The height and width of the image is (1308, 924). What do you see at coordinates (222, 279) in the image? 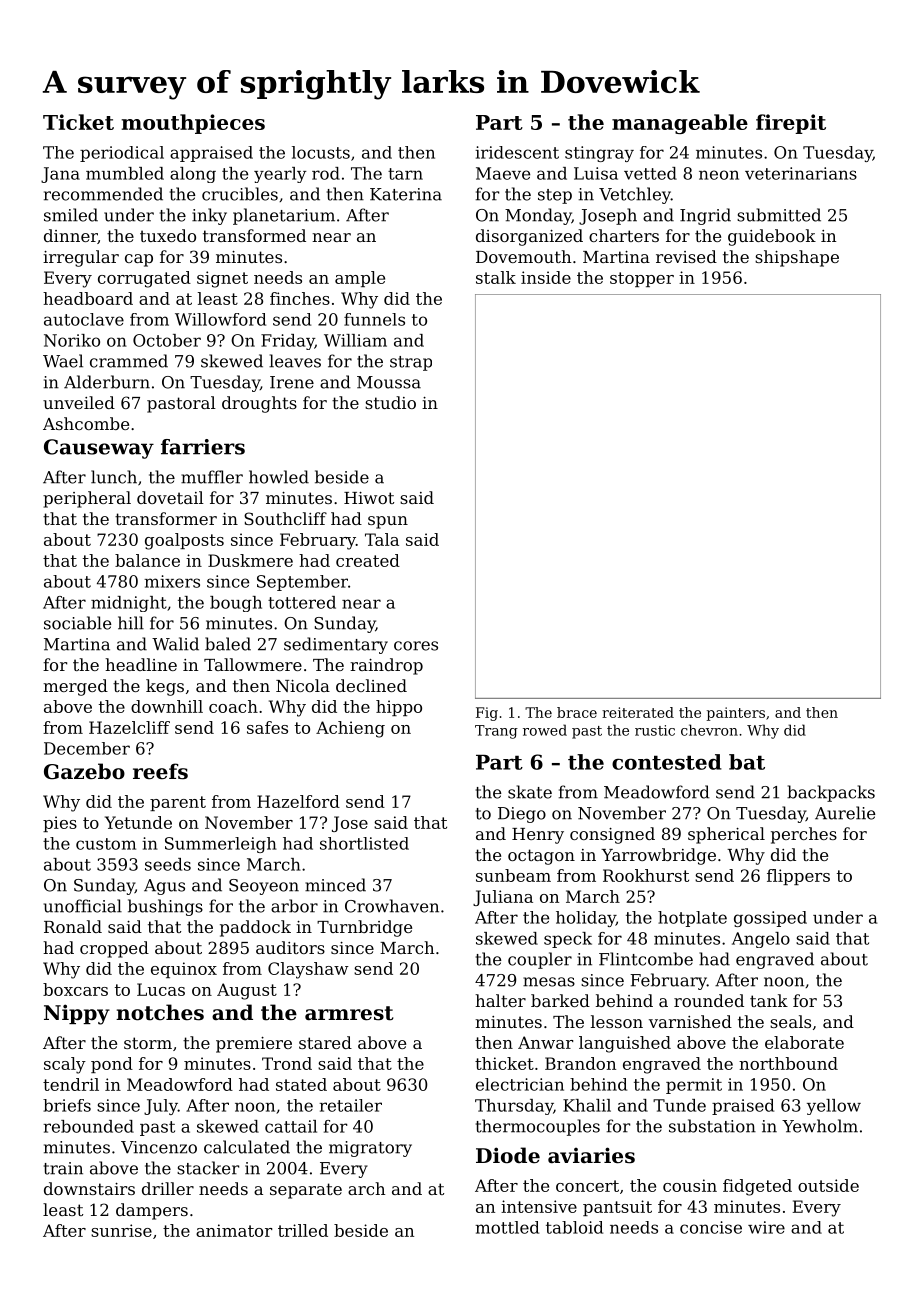
I see `signet` at bounding box center [222, 279].
